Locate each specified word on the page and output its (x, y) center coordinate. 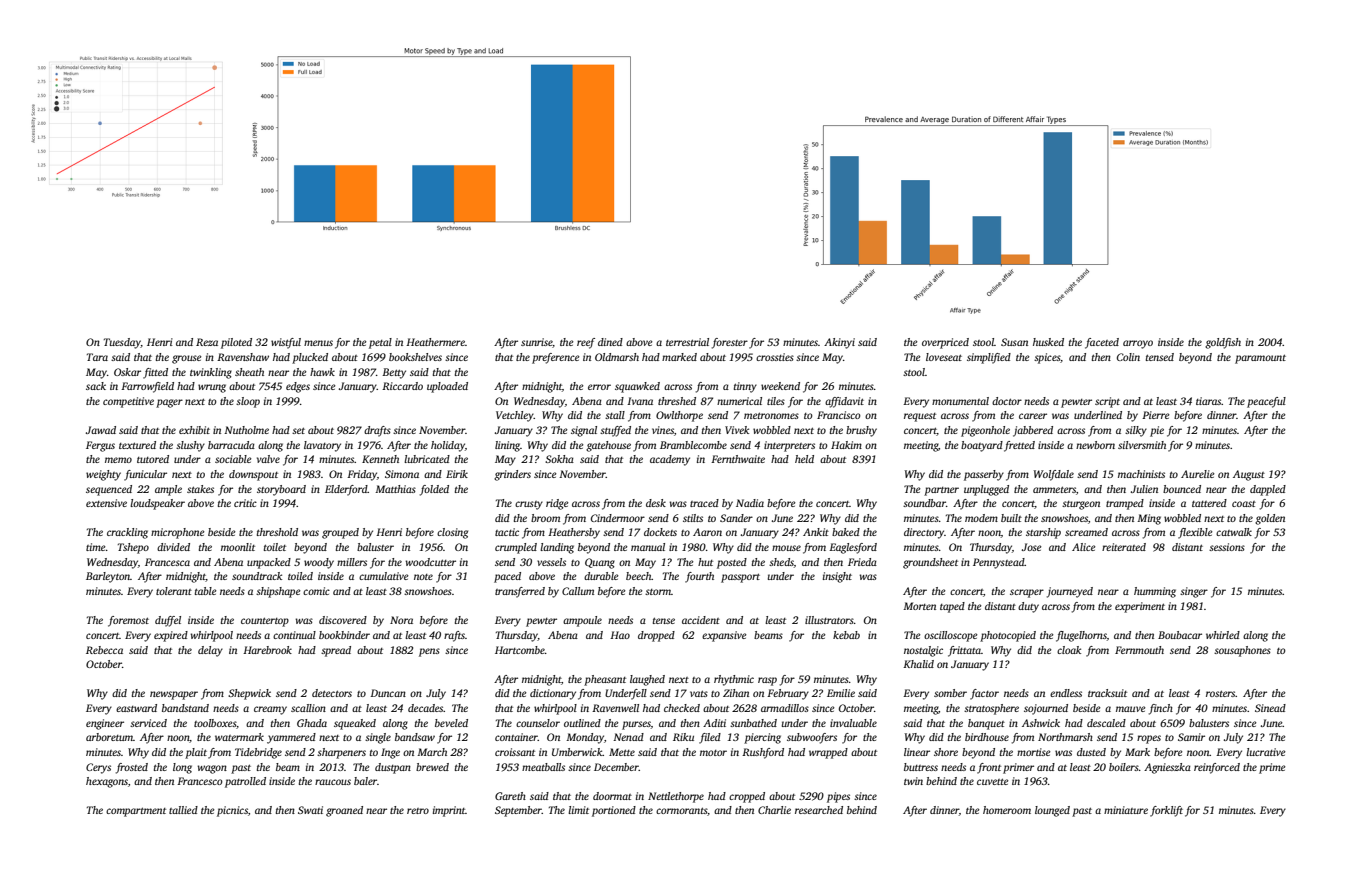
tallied (183, 810)
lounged (1052, 811)
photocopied (1008, 636)
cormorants (681, 810)
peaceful (1266, 402)
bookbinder (344, 635)
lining (507, 446)
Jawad (101, 430)
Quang (600, 563)
